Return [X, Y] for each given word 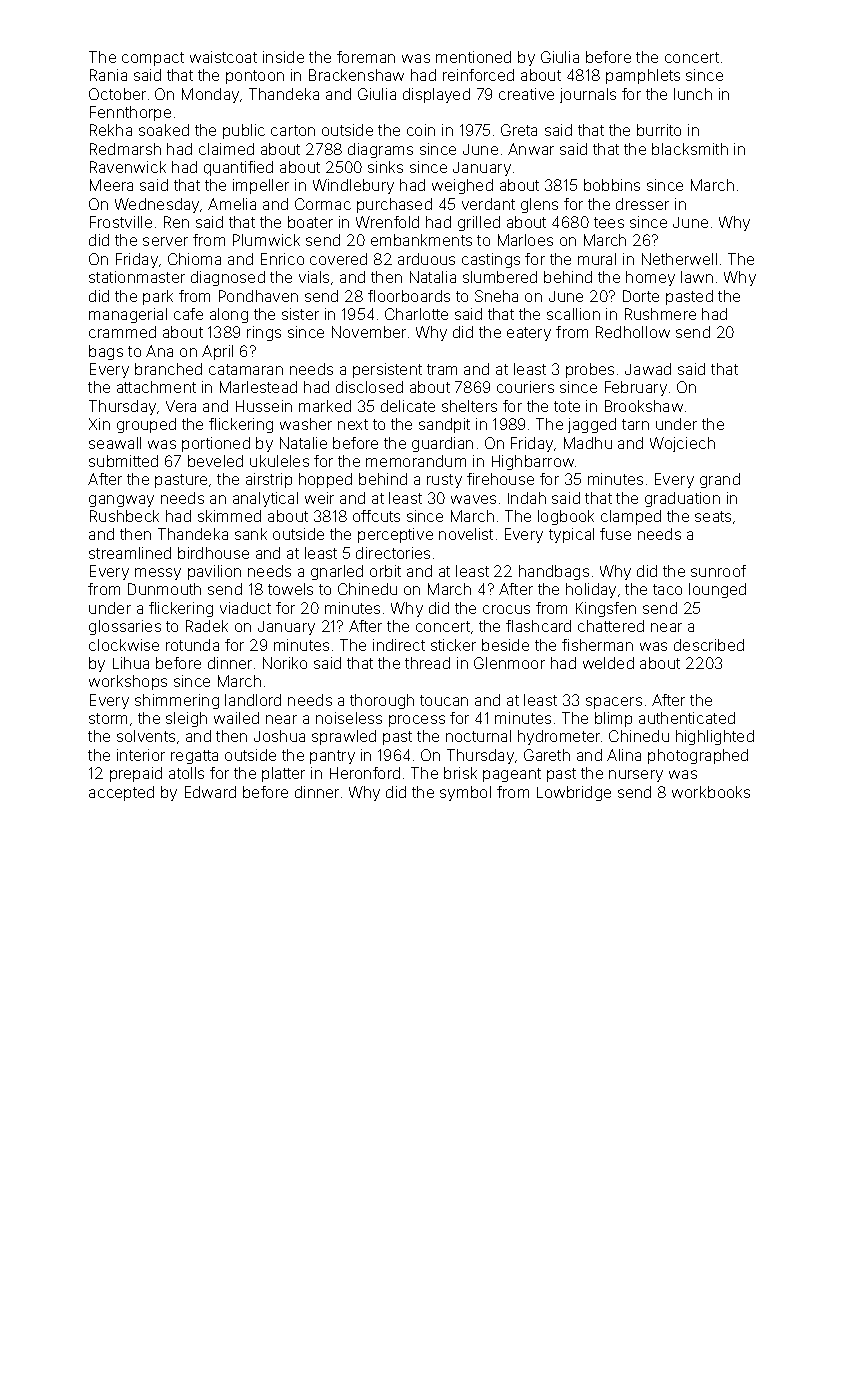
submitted [123, 461]
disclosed [369, 387]
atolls [186, 773]
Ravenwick [128, 167]
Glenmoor [509, 663]
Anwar [531, 149]
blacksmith [690, 149]
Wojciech [682, 444]
